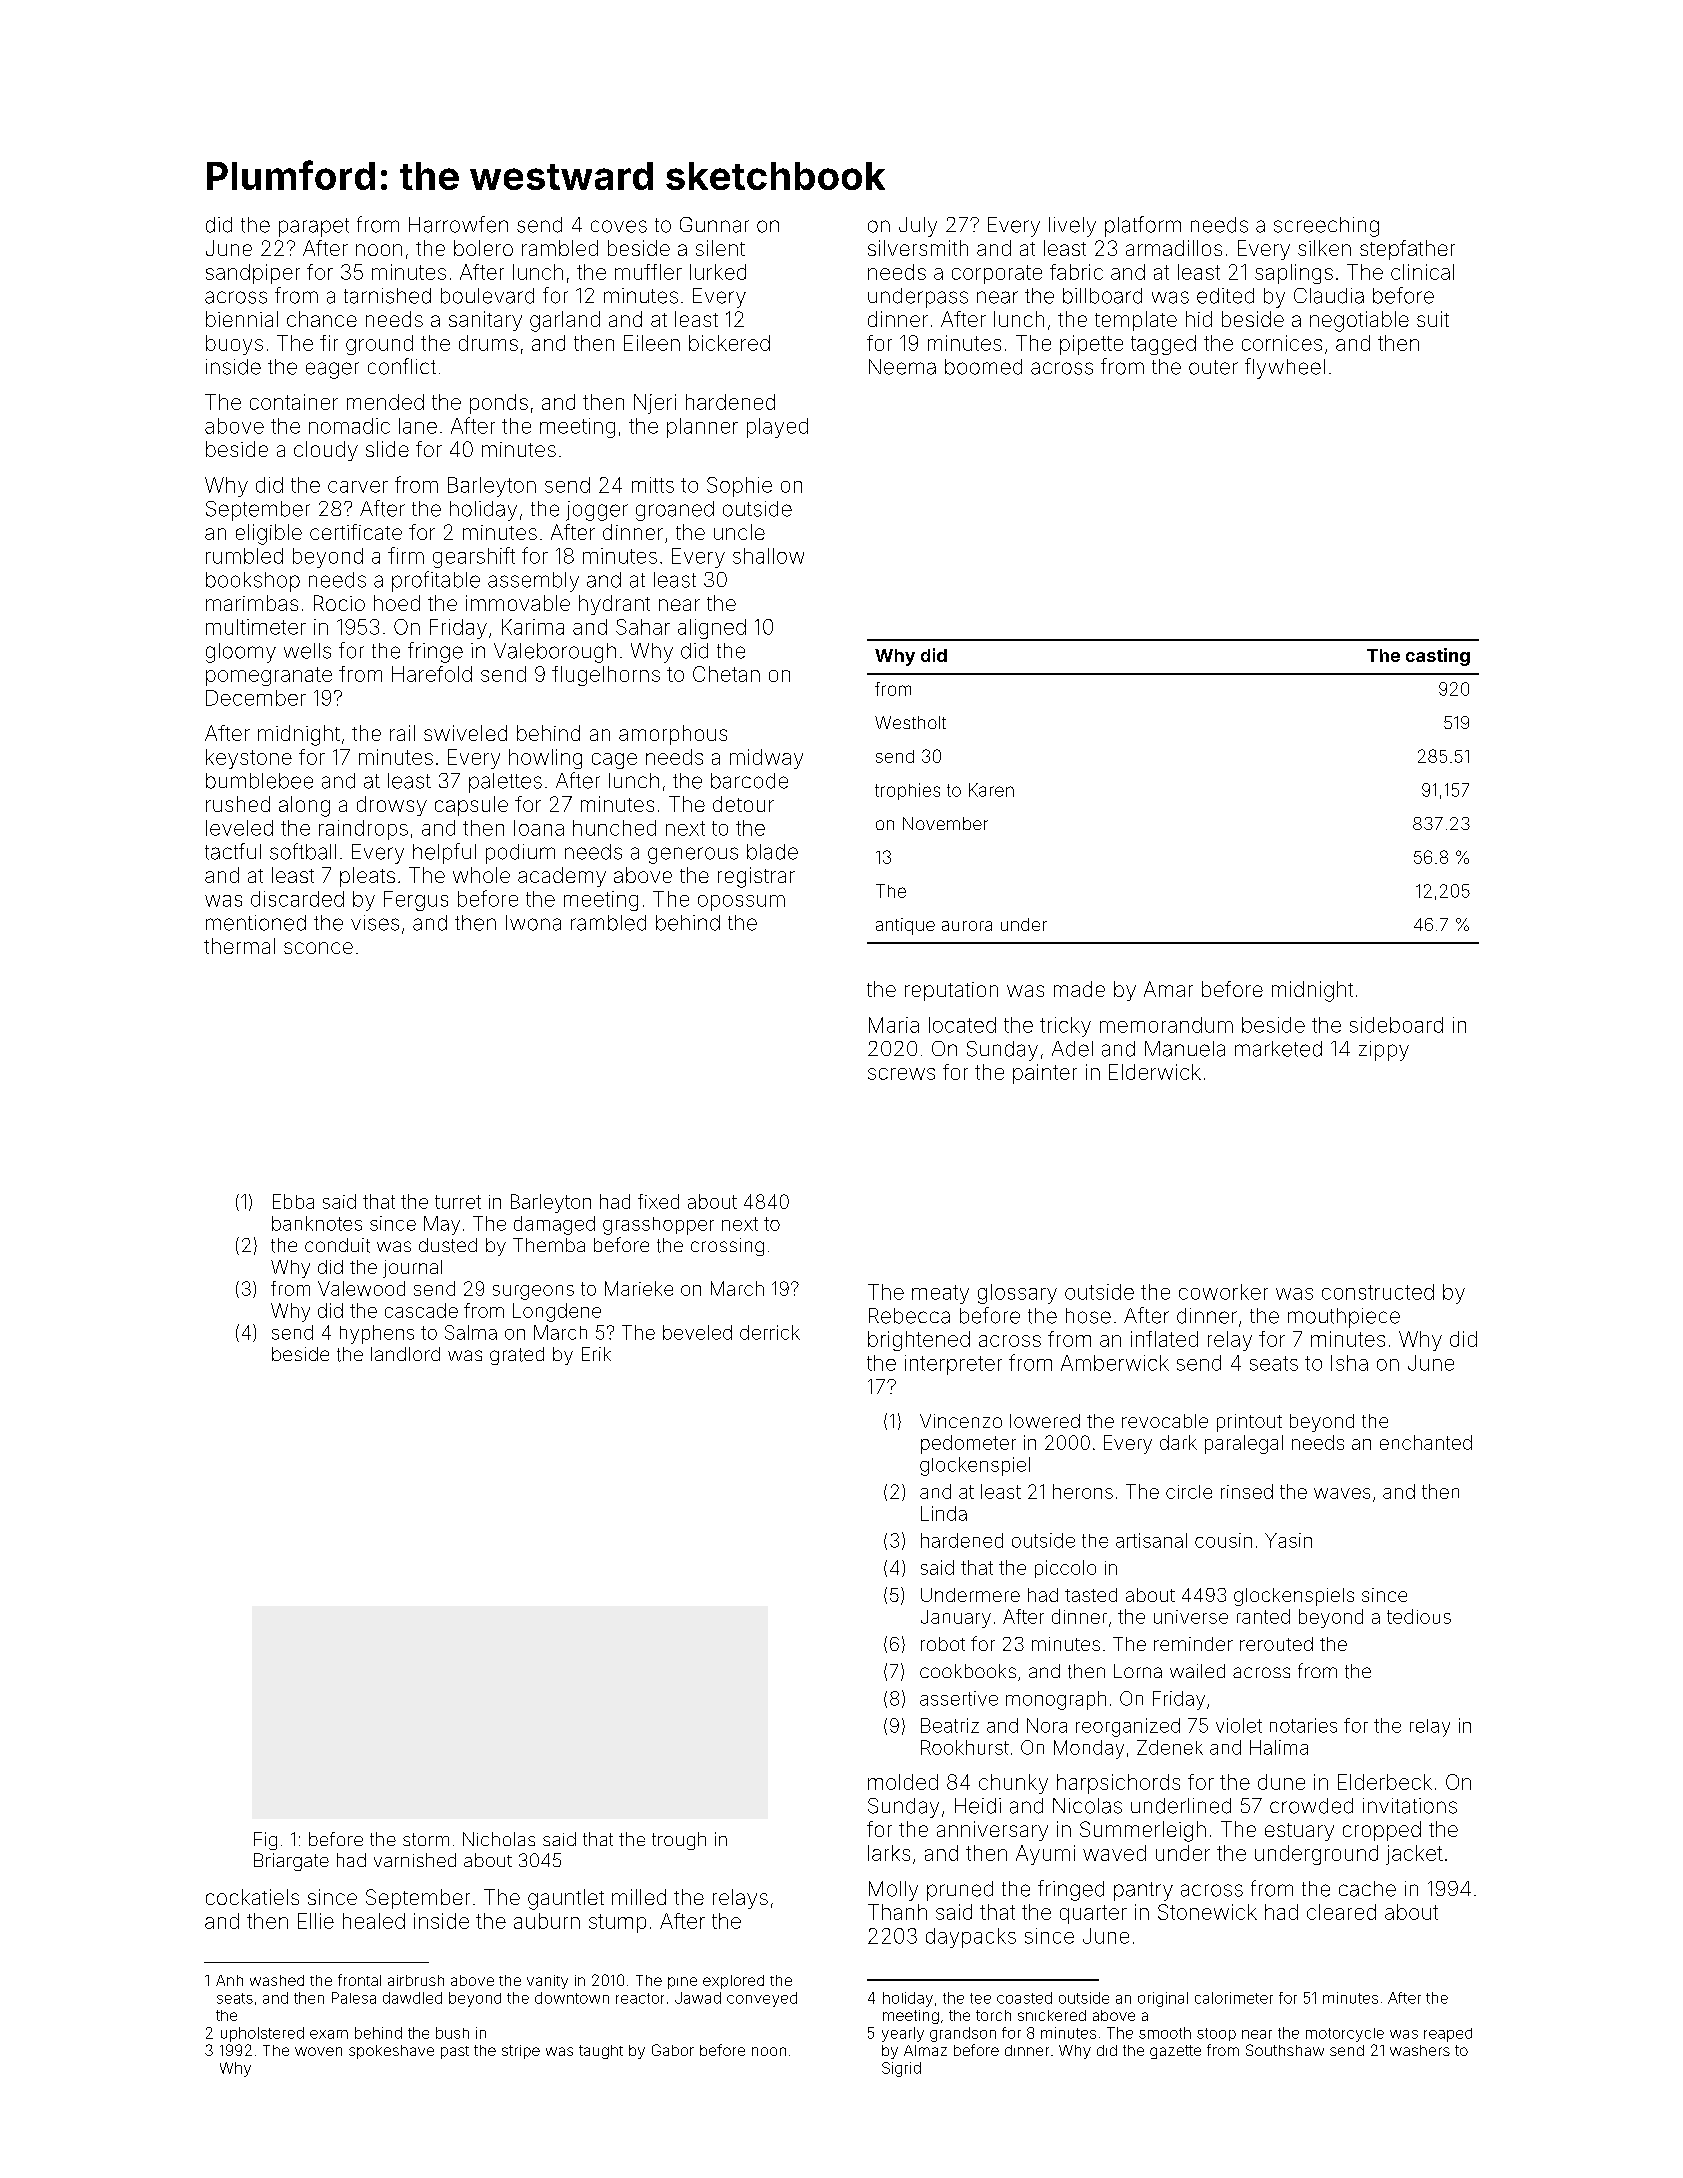  What do you see at coordinates (375, 923) in the page?
I see `vises` at bounding box center [375, 923].
